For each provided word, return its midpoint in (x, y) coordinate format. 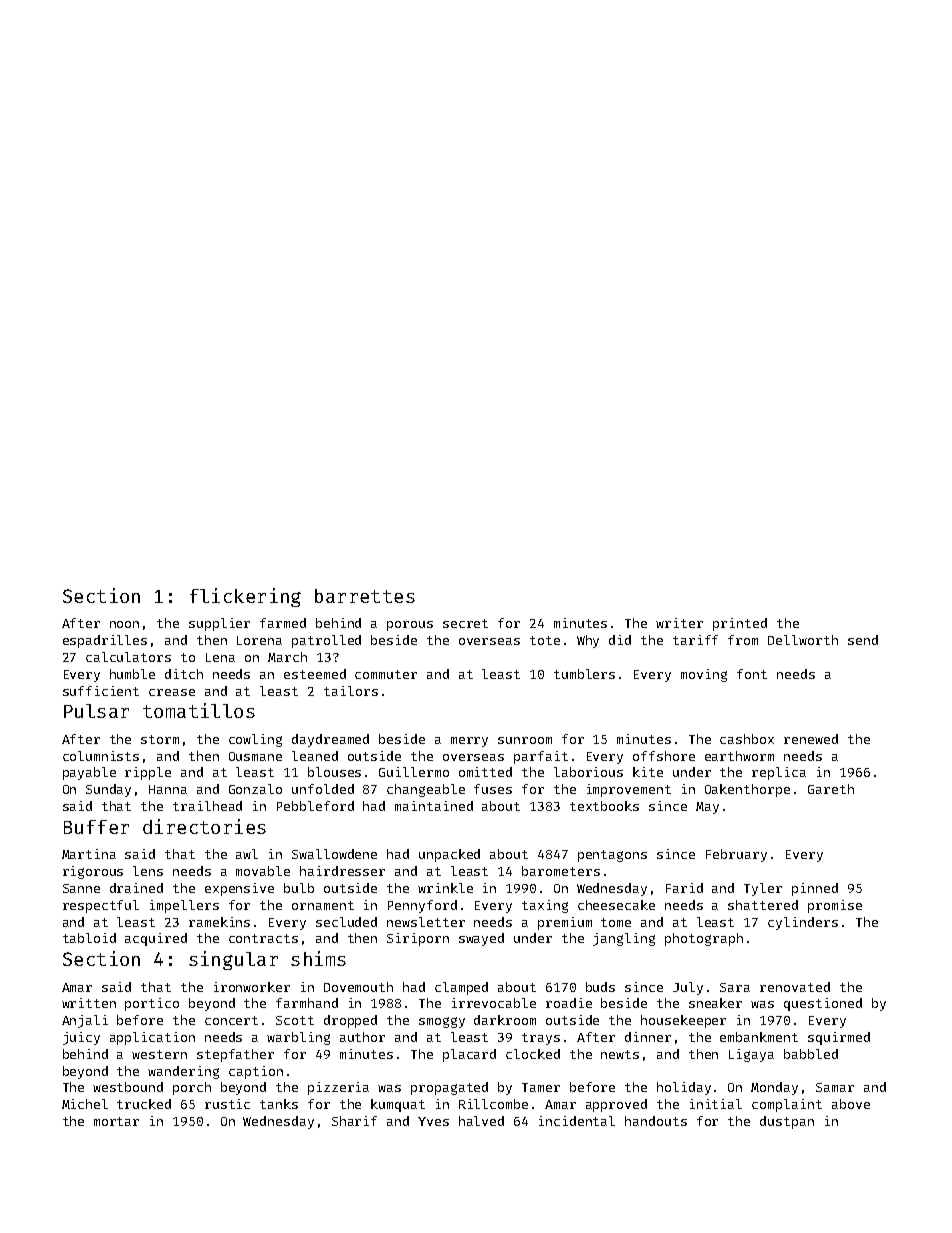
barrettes (365, 596)
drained (136, 888)
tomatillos (199, 710)
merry (469, 742)
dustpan (787, 1122)
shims (318, 958)
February (736, 855)
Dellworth (803, 640)
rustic (227, 1104)
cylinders (803, 923)
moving (704, 675)
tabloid (89, 938)
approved (616, 1105)
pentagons (612, 856)
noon (124, 624)
